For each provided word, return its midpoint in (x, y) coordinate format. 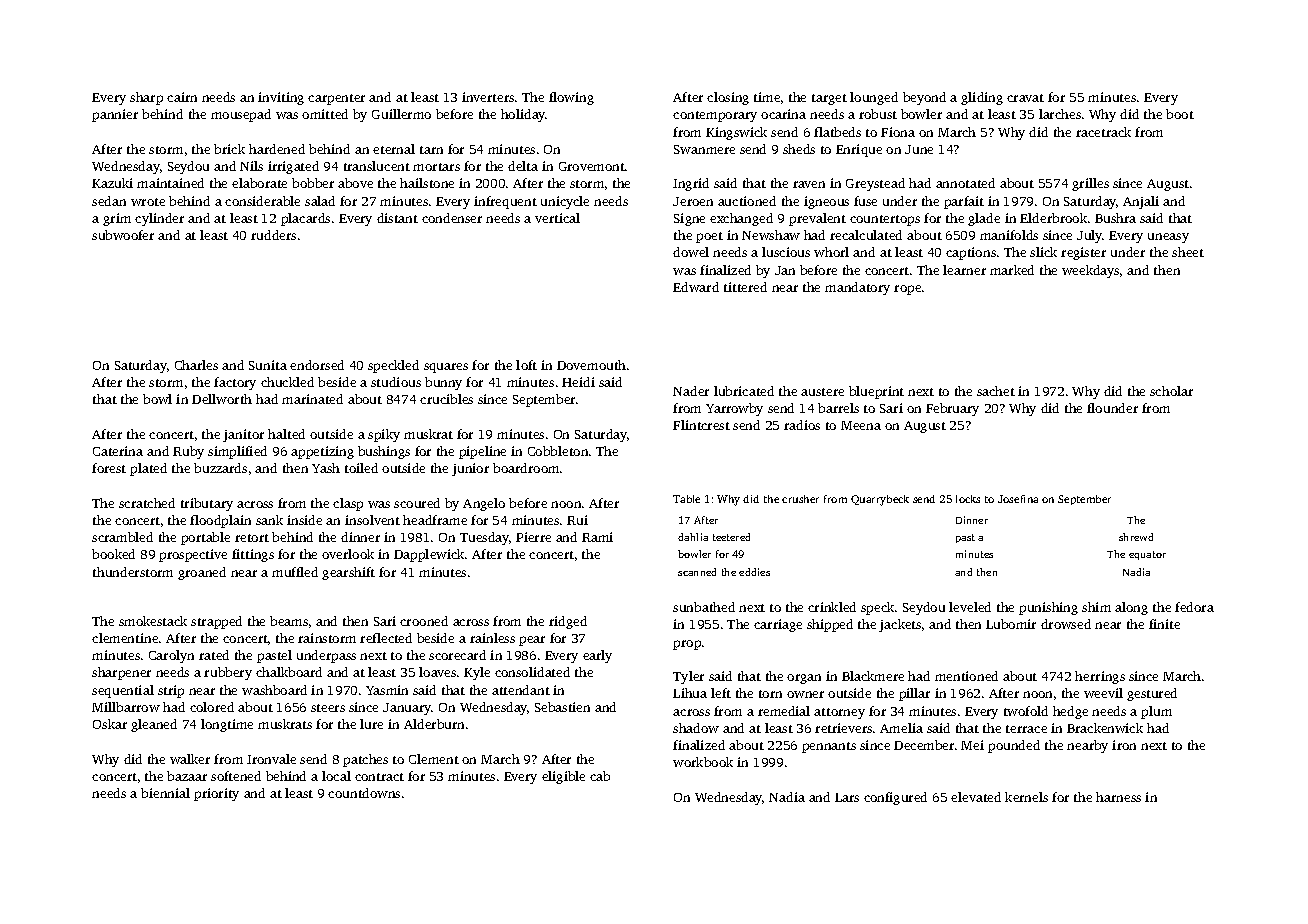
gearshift (348, 573)
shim (1096, 607)
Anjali (1141, 202)
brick (229, 149)
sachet (996, 391)
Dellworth (222, 399)
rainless (492, 638)
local (336, 776)
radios (802, 425)
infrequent (505, 202)
